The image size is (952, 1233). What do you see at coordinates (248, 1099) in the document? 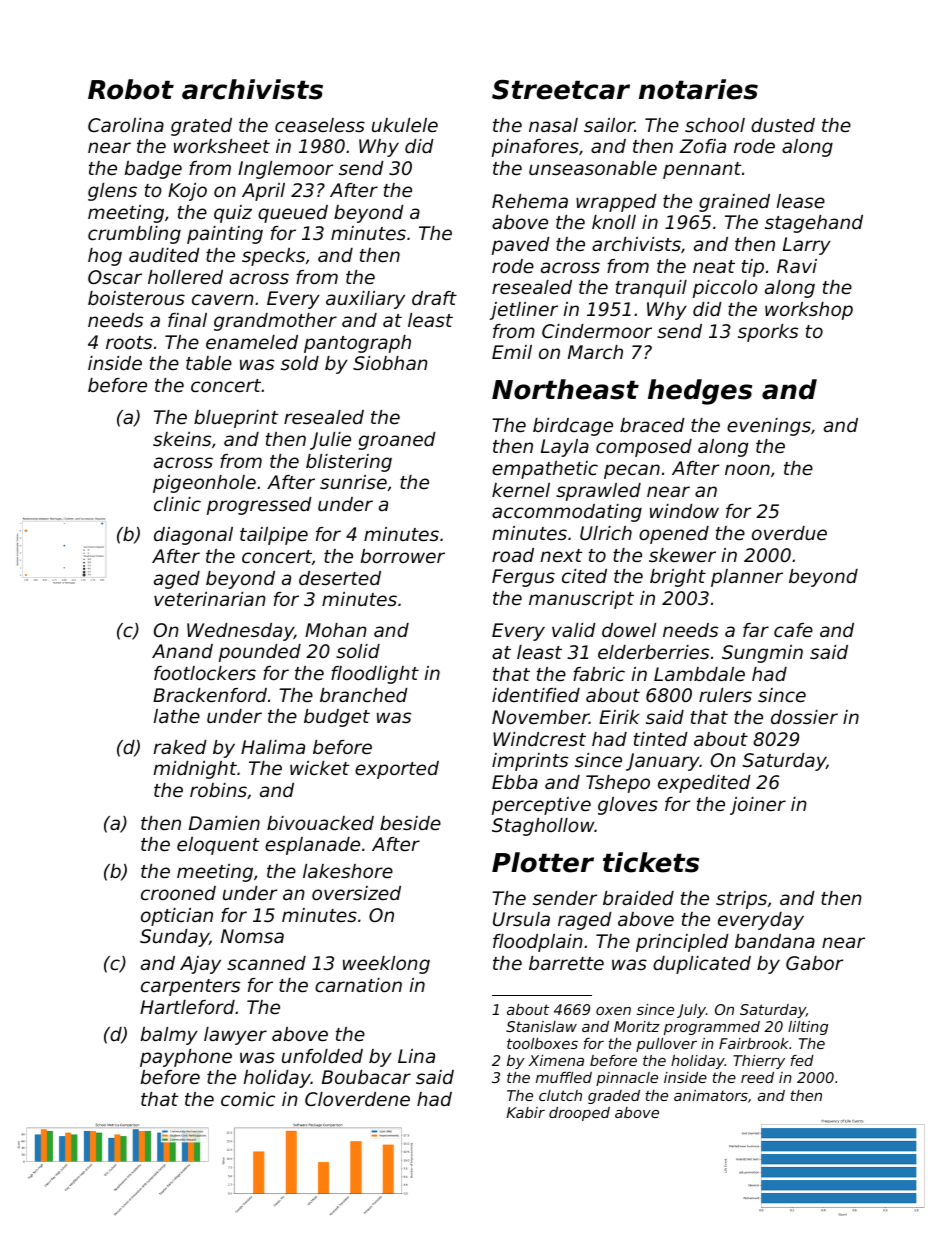
I see `comic` at bounding box center [248, 1099].
